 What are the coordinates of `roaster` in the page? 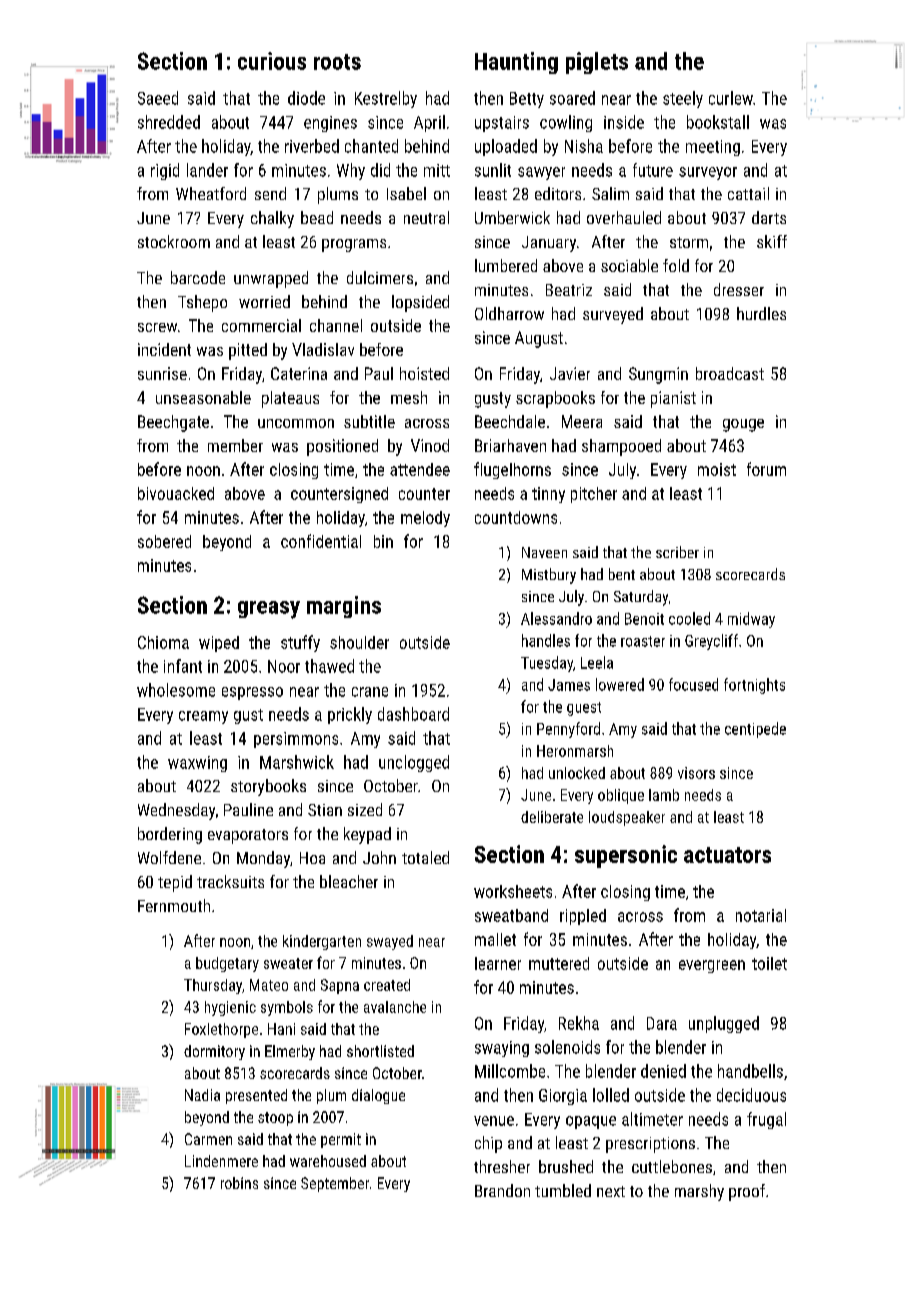 It's located at (643, 641).
